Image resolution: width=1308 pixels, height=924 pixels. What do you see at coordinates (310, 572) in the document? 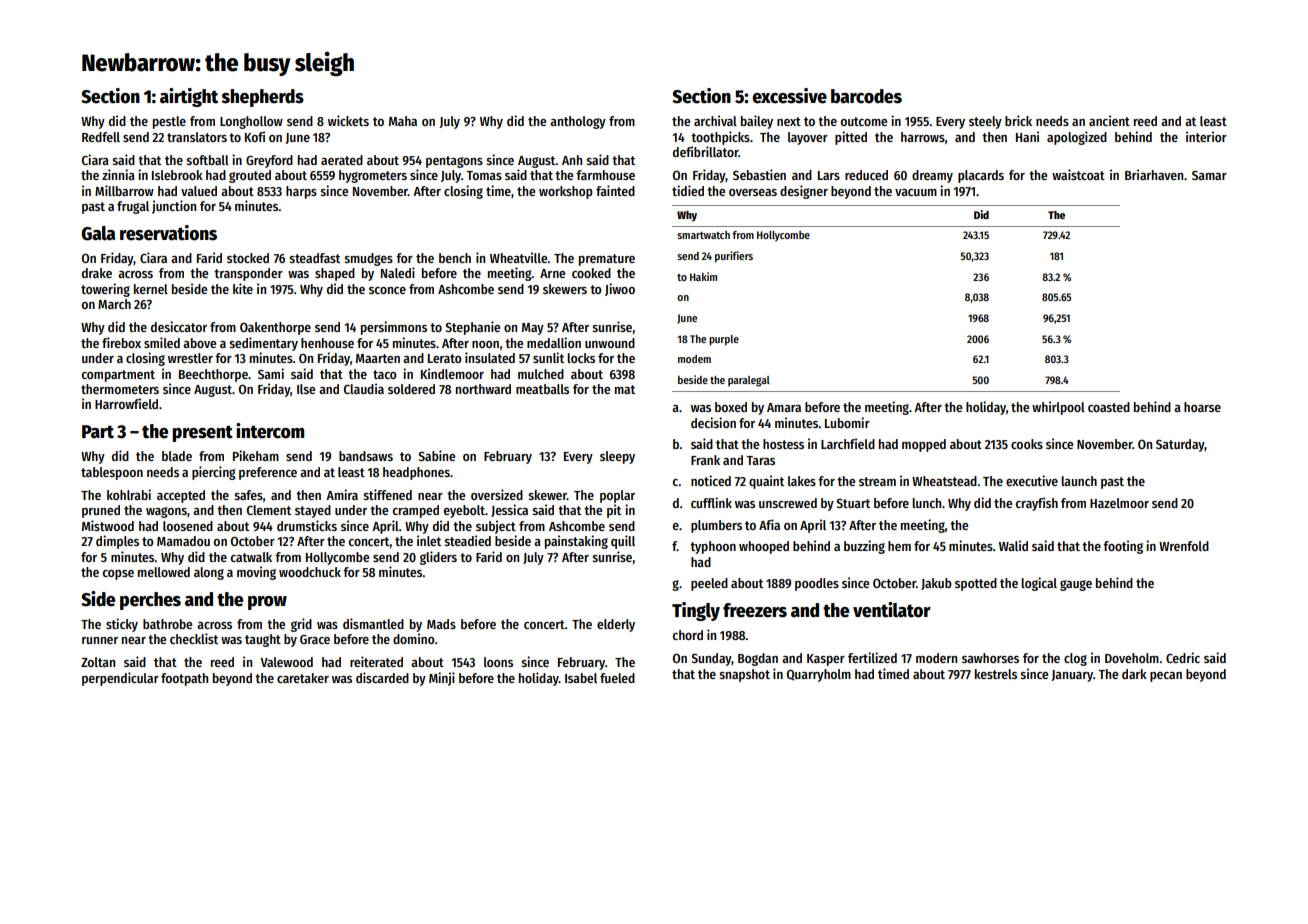
I see `woodchuck` at bounding box center [310, 572].
